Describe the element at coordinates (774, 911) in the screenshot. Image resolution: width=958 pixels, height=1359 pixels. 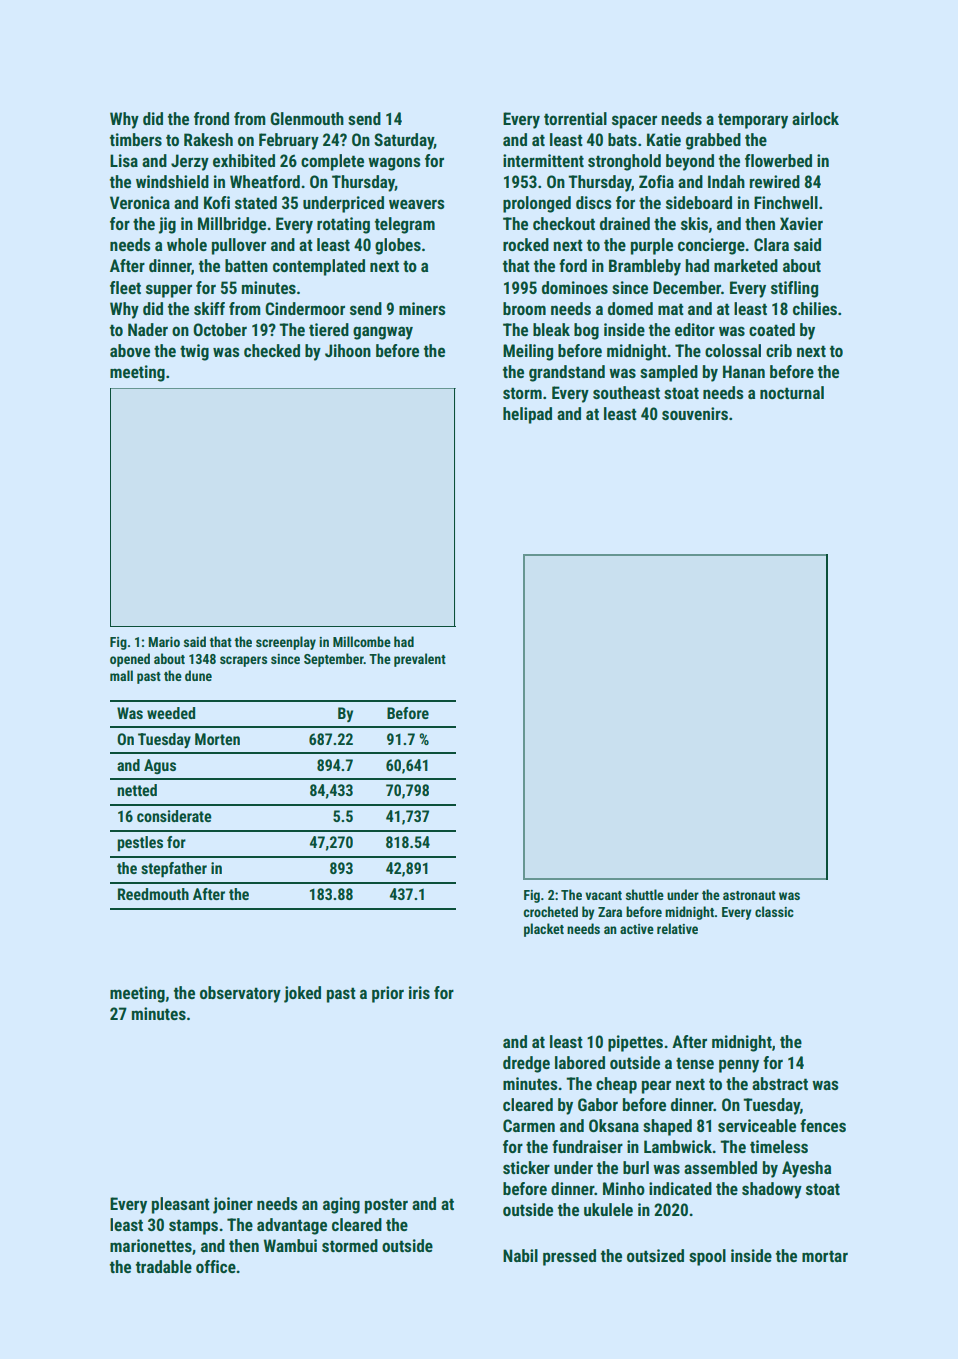
I see `classic` at that location.
